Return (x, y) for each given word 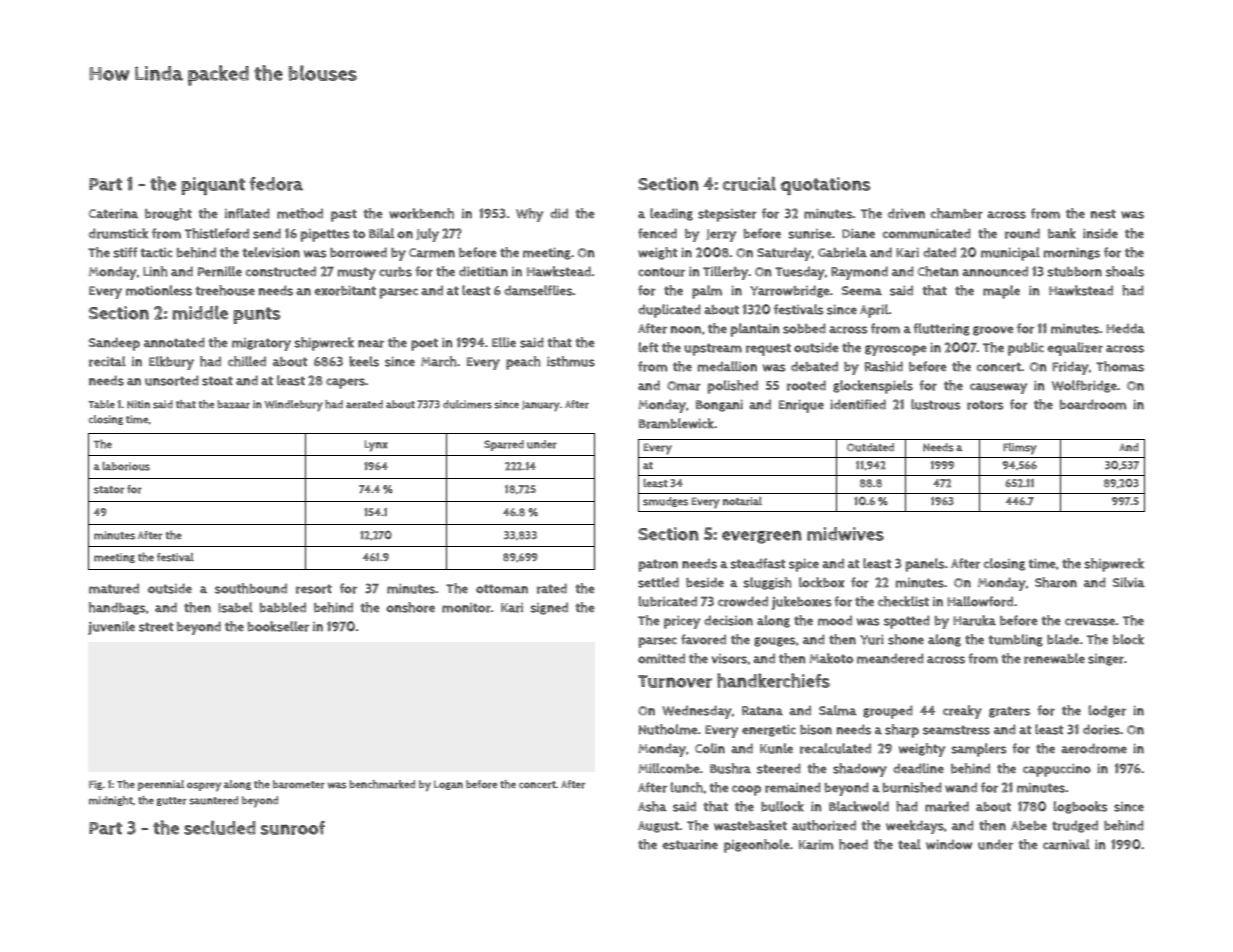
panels (925, 565)
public (1026, 349)
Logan (448, 785)
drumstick (118, 233)
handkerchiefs (773, 680)
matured (114, 588)
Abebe (1029, 826)
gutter (171, 801)
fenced (657, 233)
